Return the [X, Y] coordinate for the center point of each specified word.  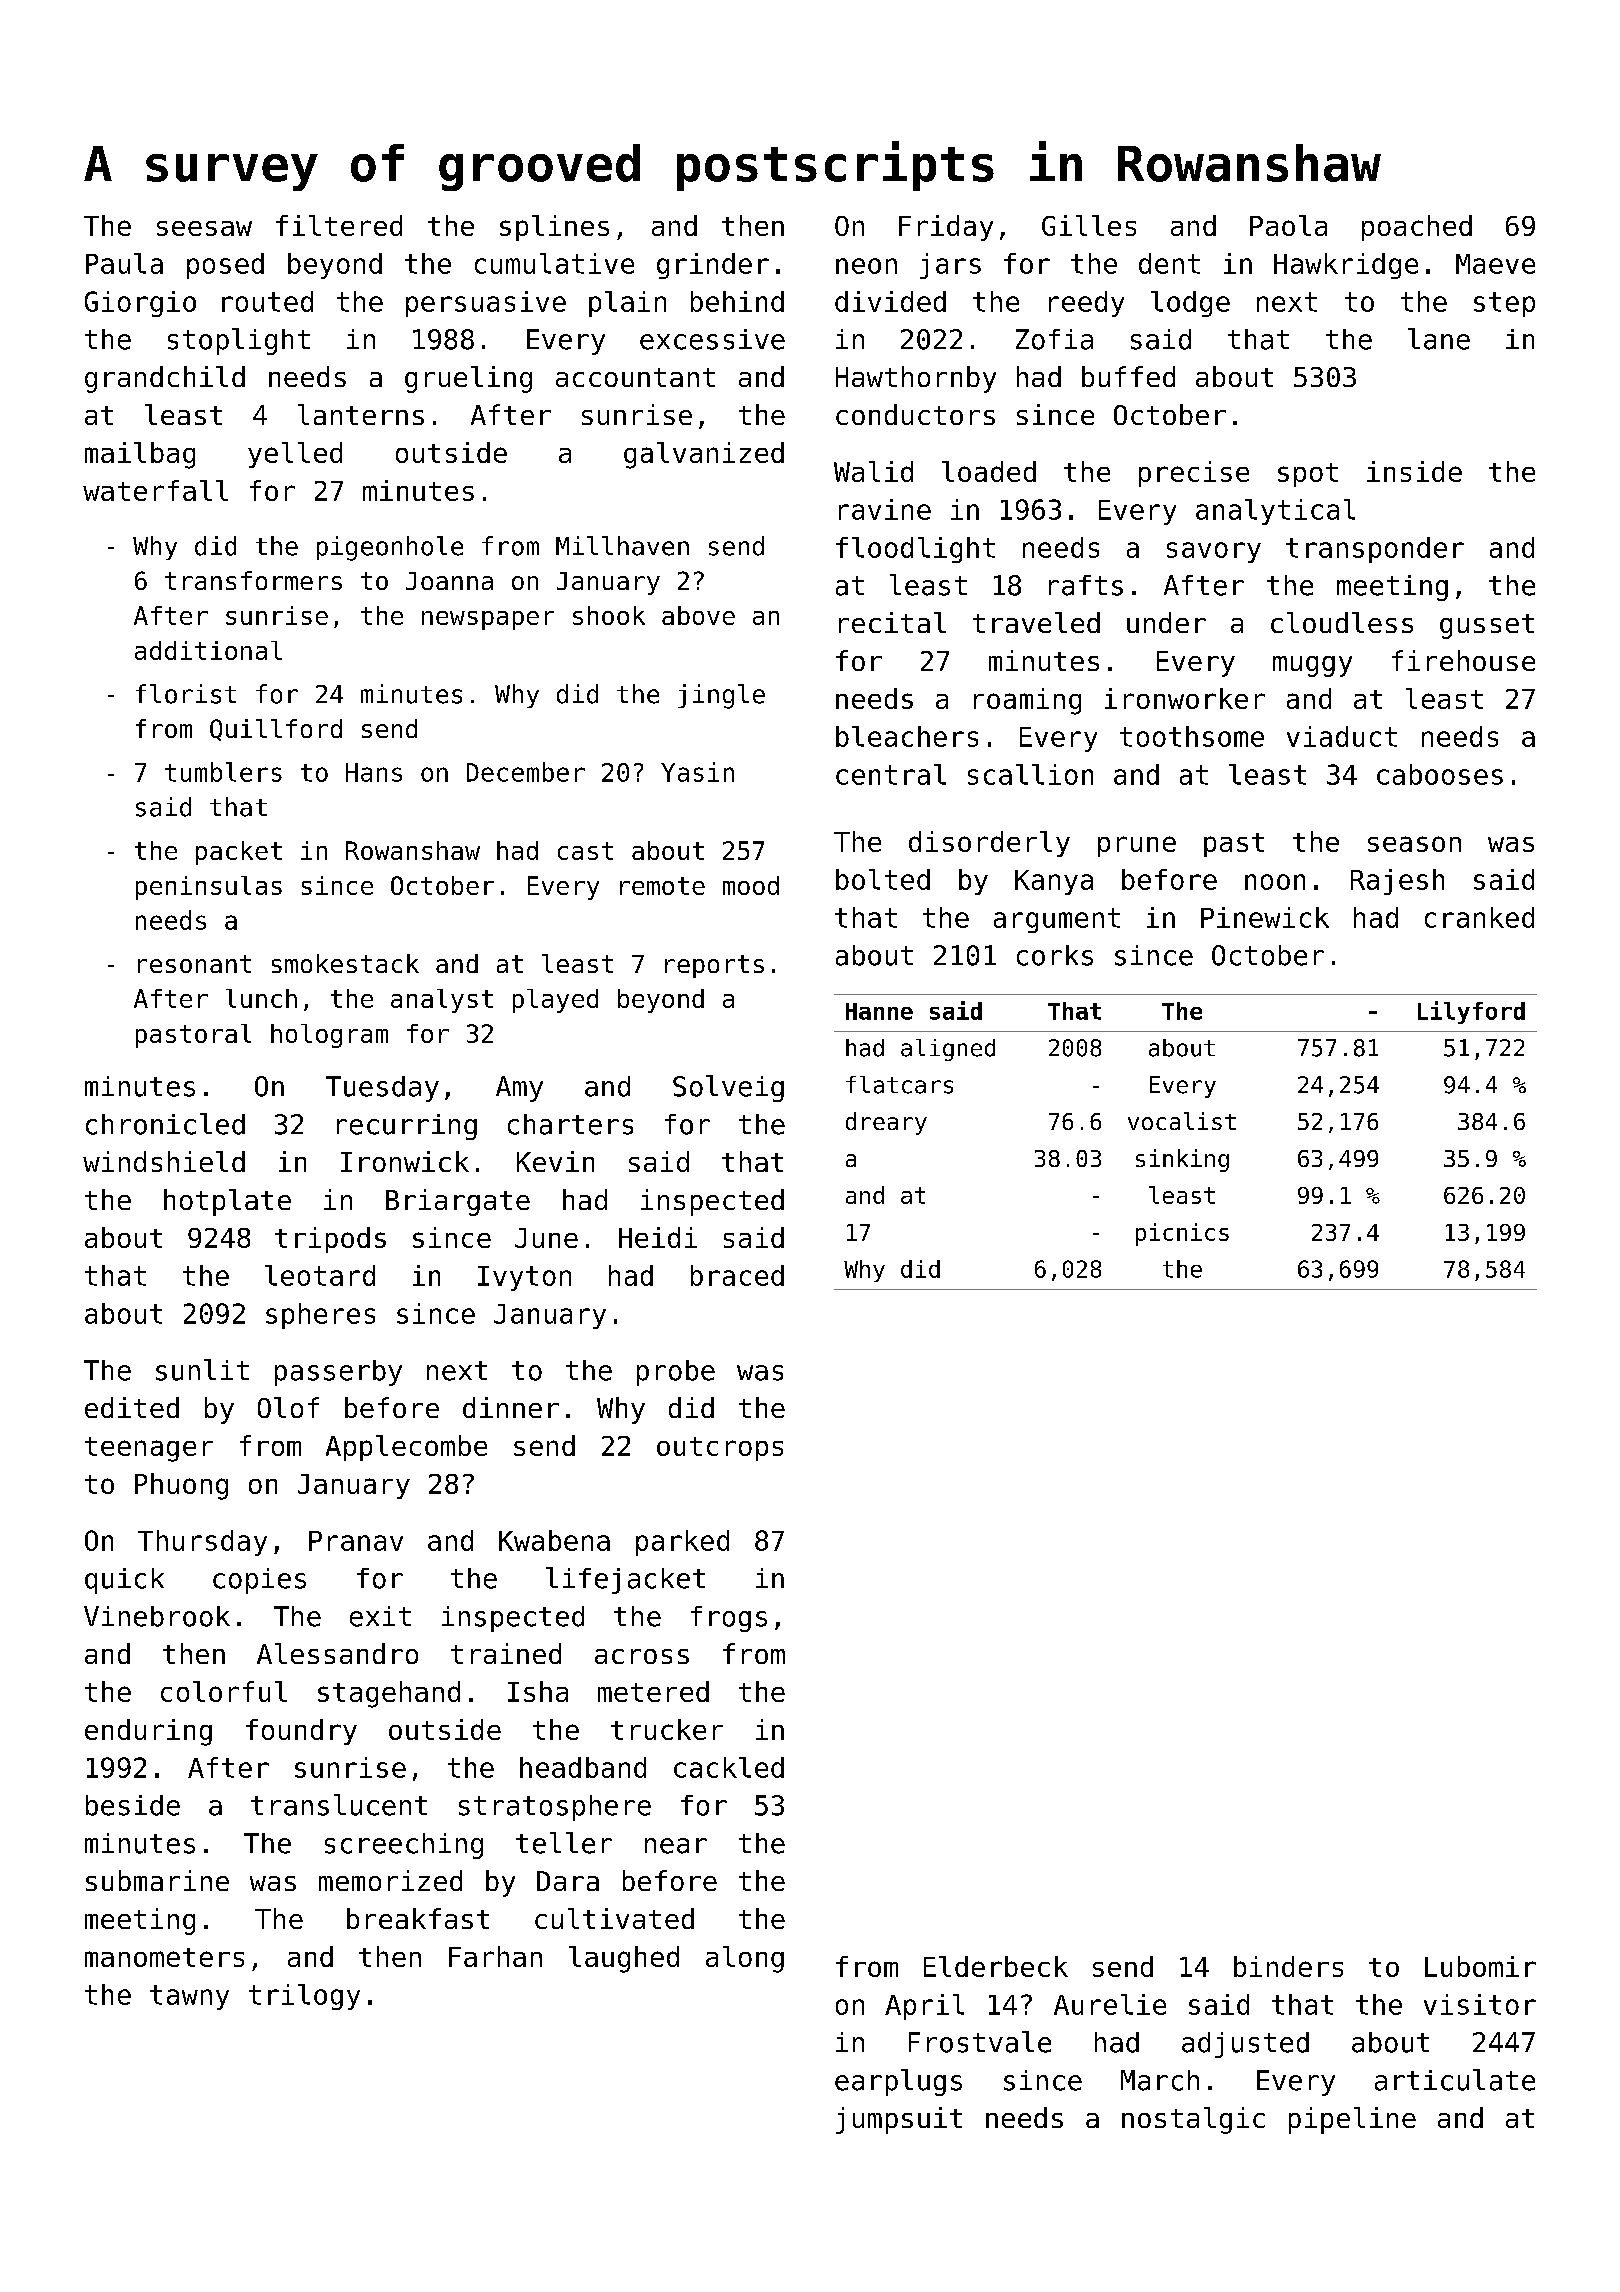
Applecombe [406, 1448]
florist [186, 694]
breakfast [418, 1918]
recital [892, 622]
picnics [1182, 1234]
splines [554, 228]
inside [1414, 471]
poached [1417, 228]
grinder [713, 266]
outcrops [720, 1449]
